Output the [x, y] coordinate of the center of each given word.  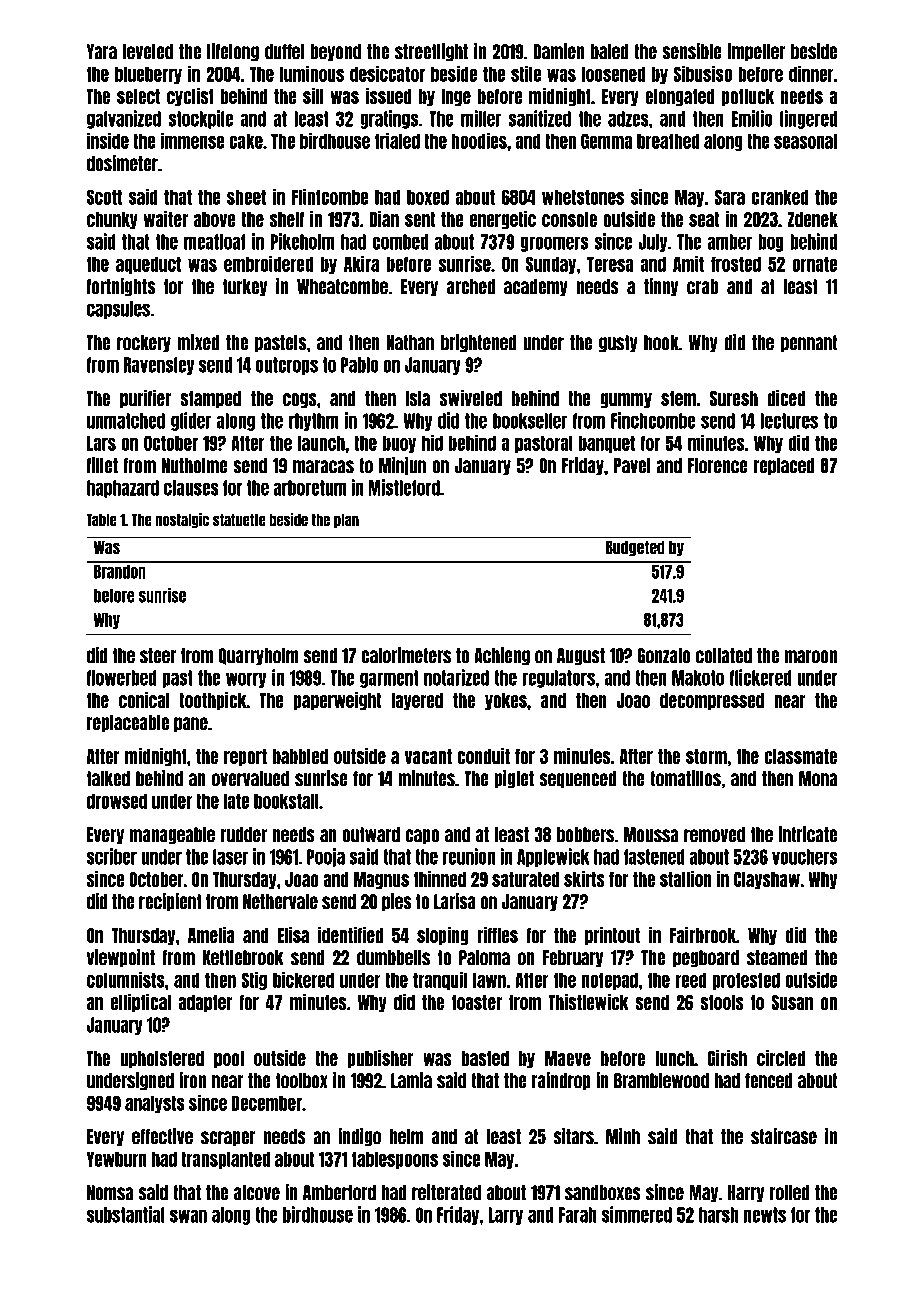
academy [536, 288]
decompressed [712, 701]
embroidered [268, 263]
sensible [692, 51]
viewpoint [121, 958]
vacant [428, 756]
